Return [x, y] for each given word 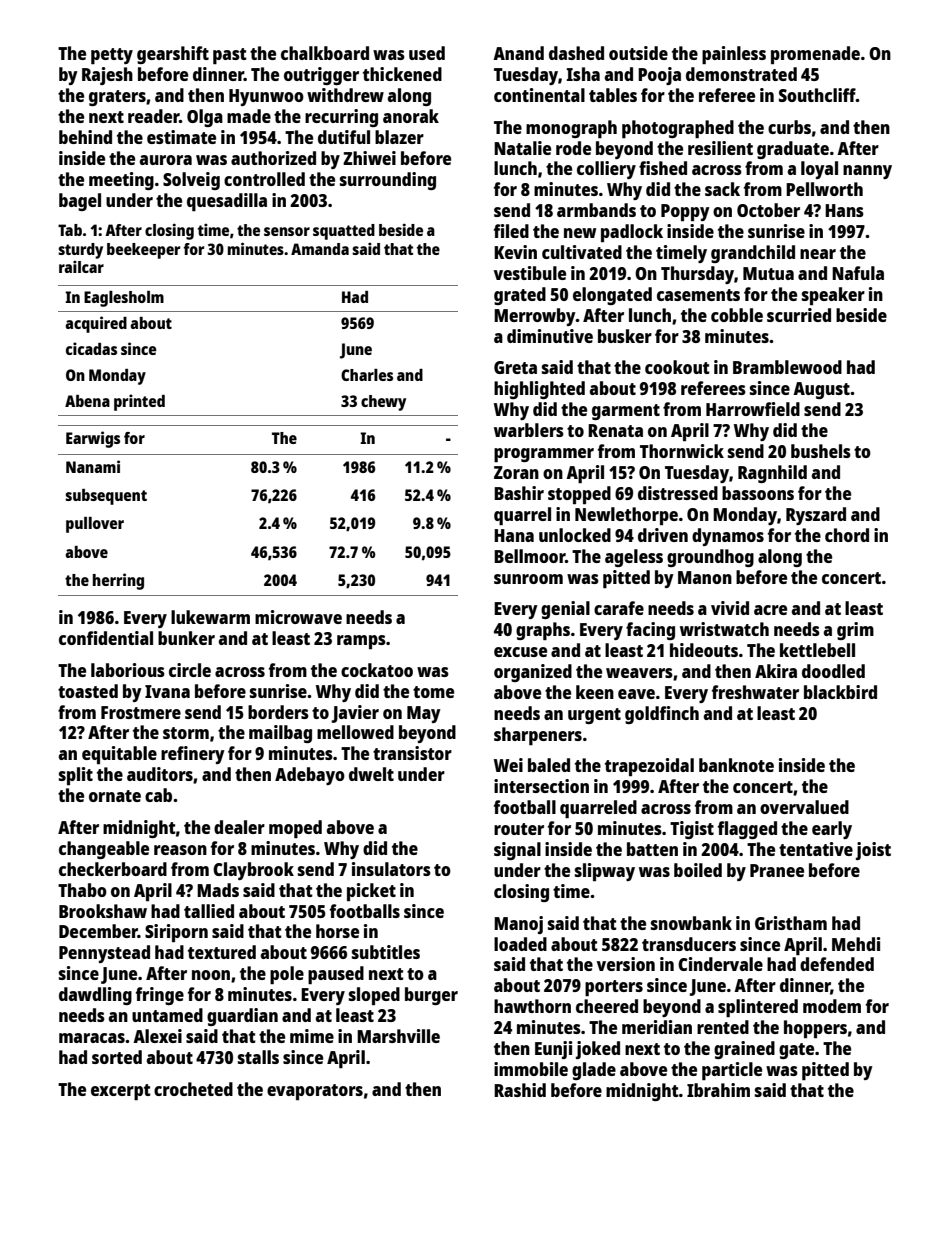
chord [847, 535]
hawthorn [532, 1006]
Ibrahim [718, 1090]
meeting [121, 181]
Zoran [516, 472]
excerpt [121, 1092]
